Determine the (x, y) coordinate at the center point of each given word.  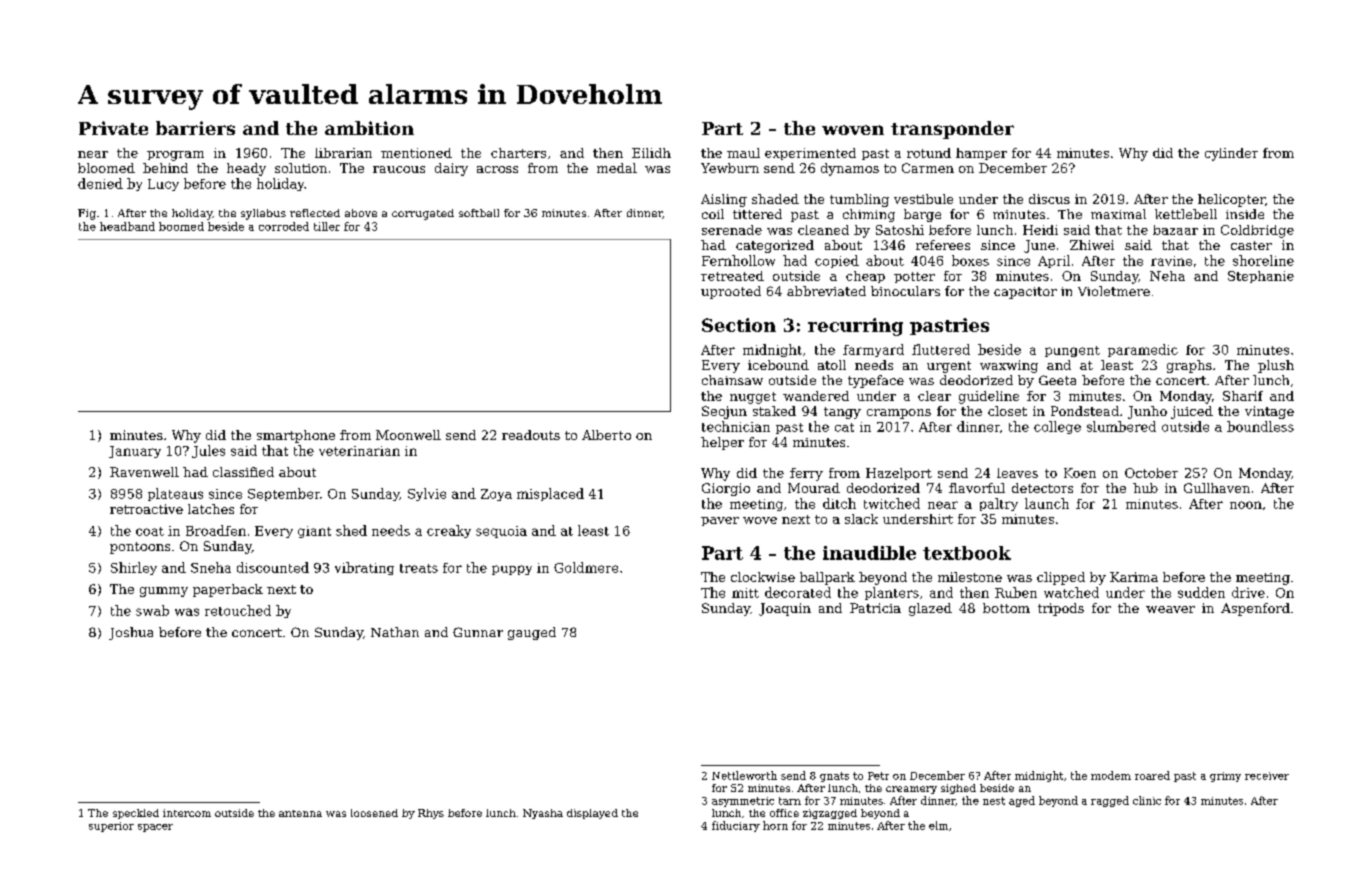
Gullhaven (1217, 488)
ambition (369, 128)
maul (743, 153)
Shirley (134, 568)
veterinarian (359, 451)
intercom (187, 813)
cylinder (1231, 154)
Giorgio (726, 489)
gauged (532, 633)
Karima (1134, 577)
